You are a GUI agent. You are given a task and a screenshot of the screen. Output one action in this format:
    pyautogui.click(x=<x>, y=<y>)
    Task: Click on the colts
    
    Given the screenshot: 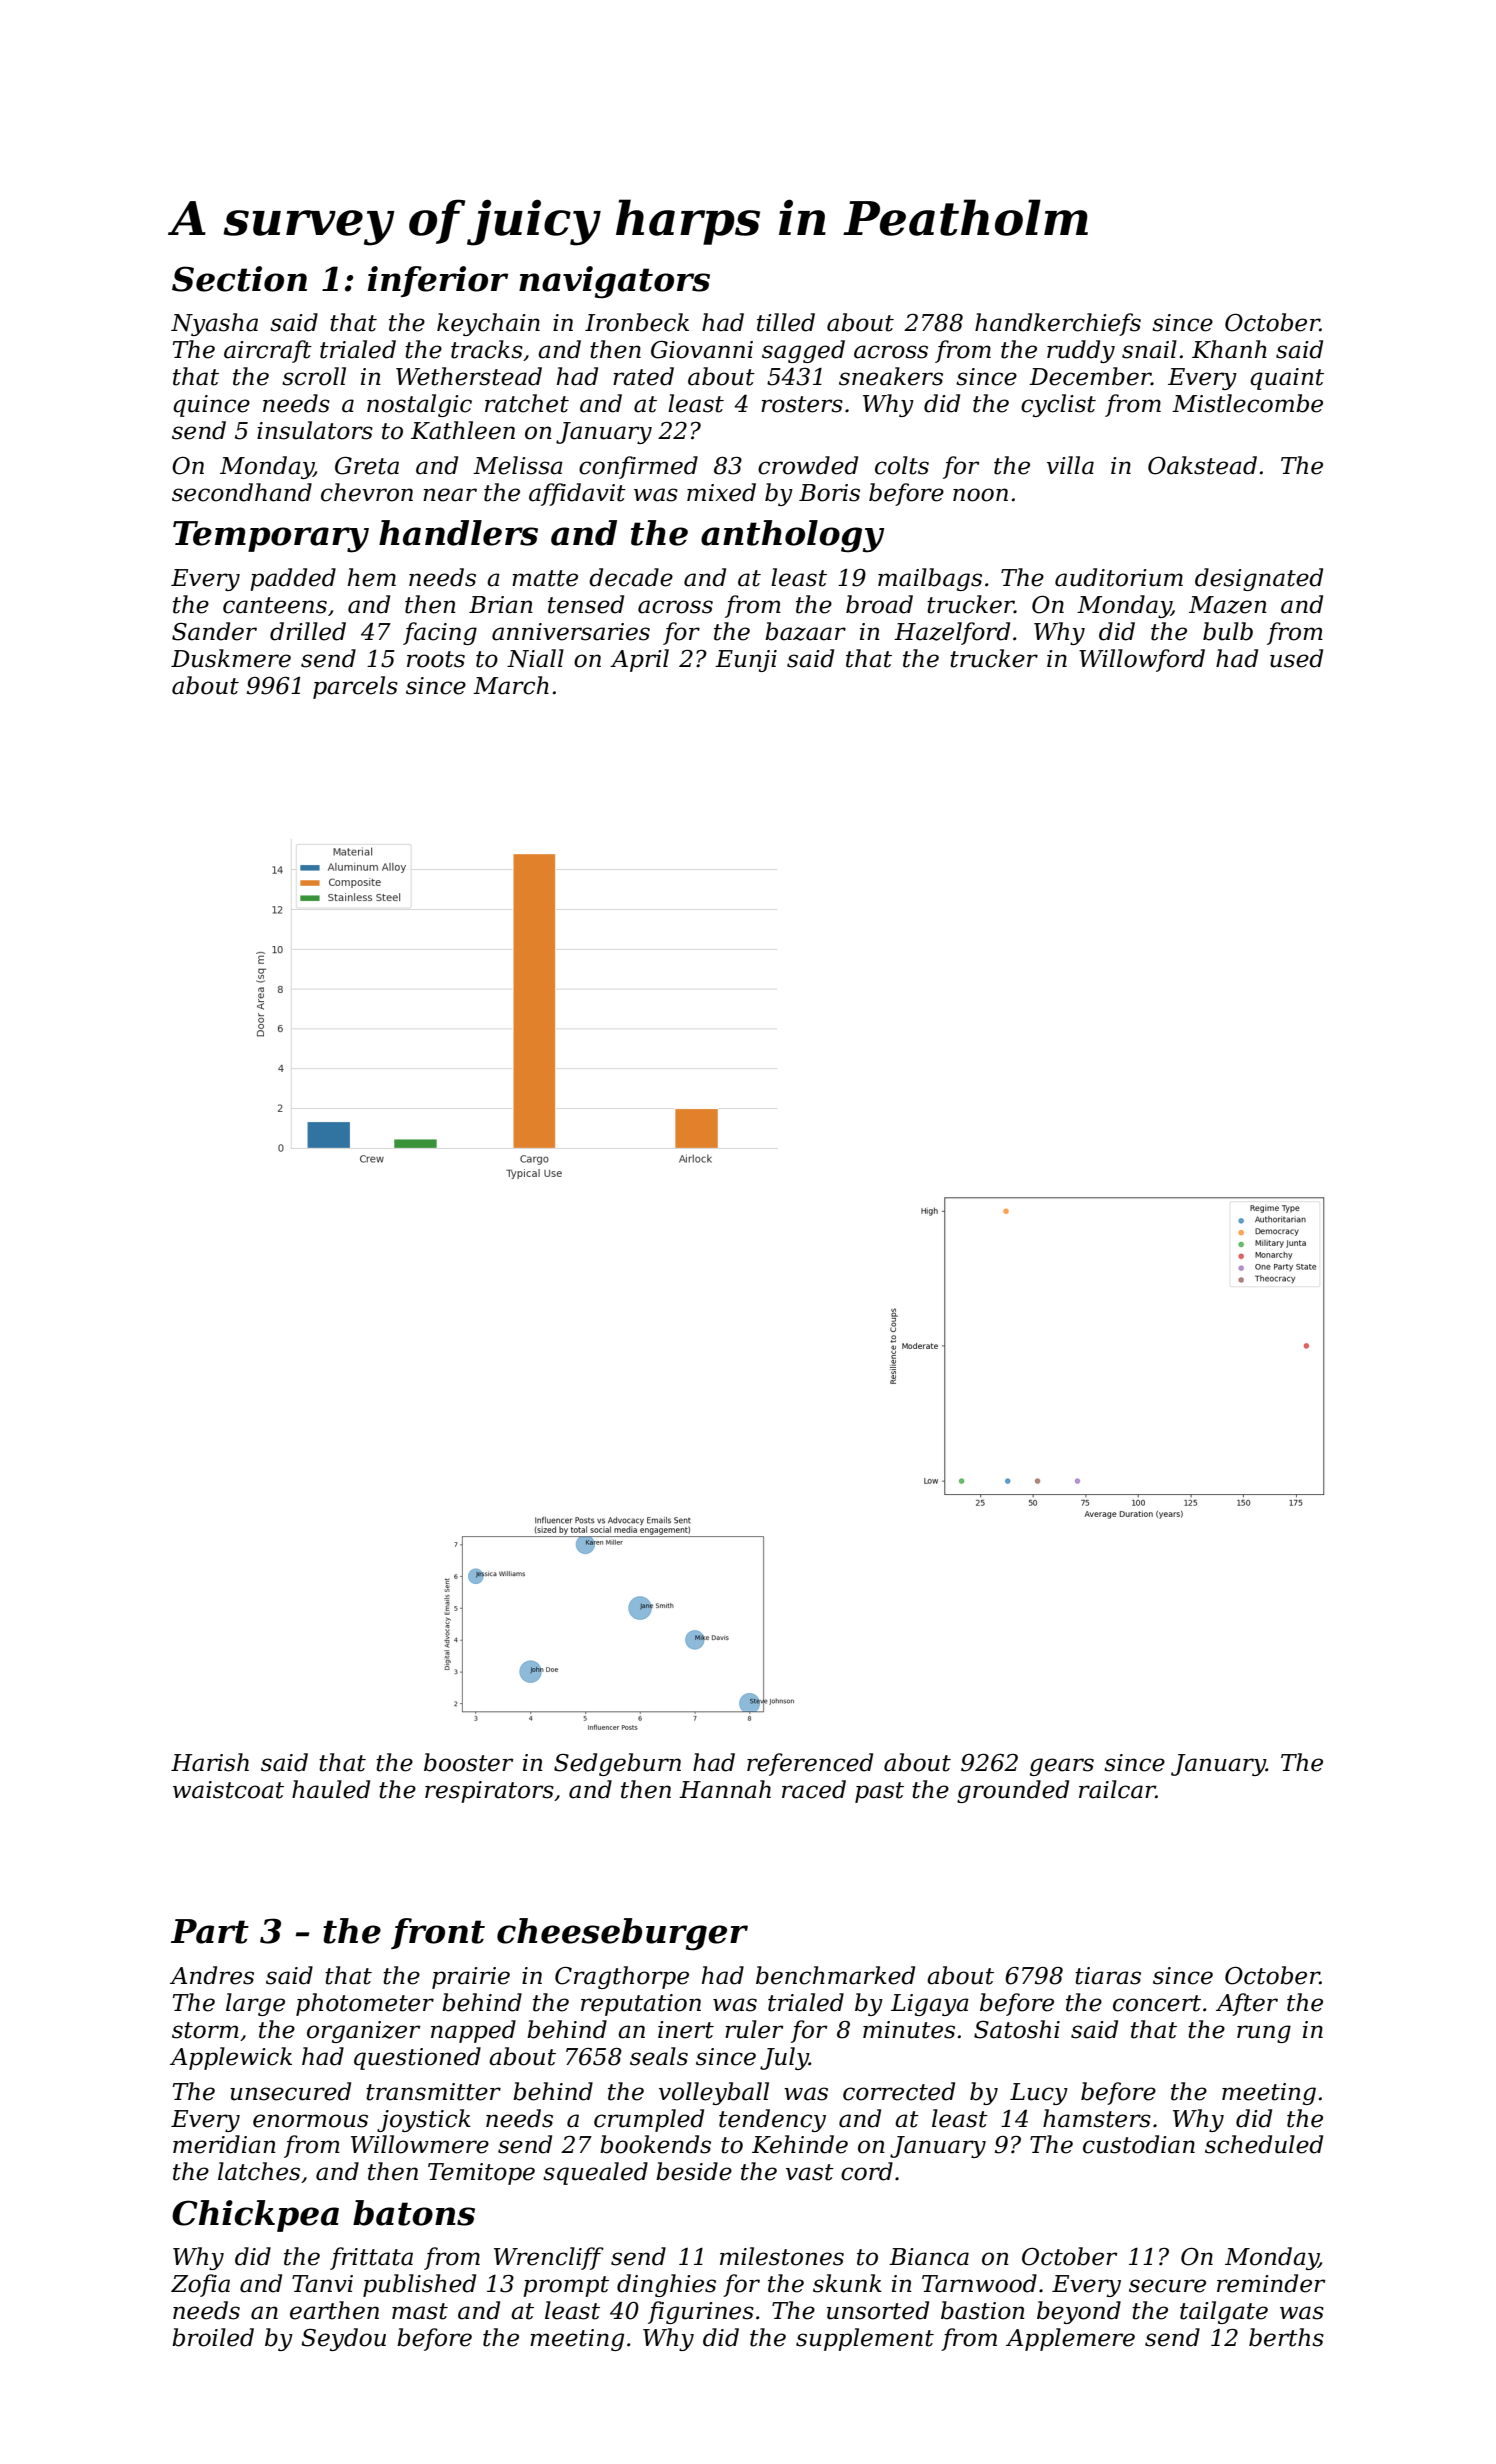 What is the action you would take?
    pyautogui.click(x=902, y=465)
